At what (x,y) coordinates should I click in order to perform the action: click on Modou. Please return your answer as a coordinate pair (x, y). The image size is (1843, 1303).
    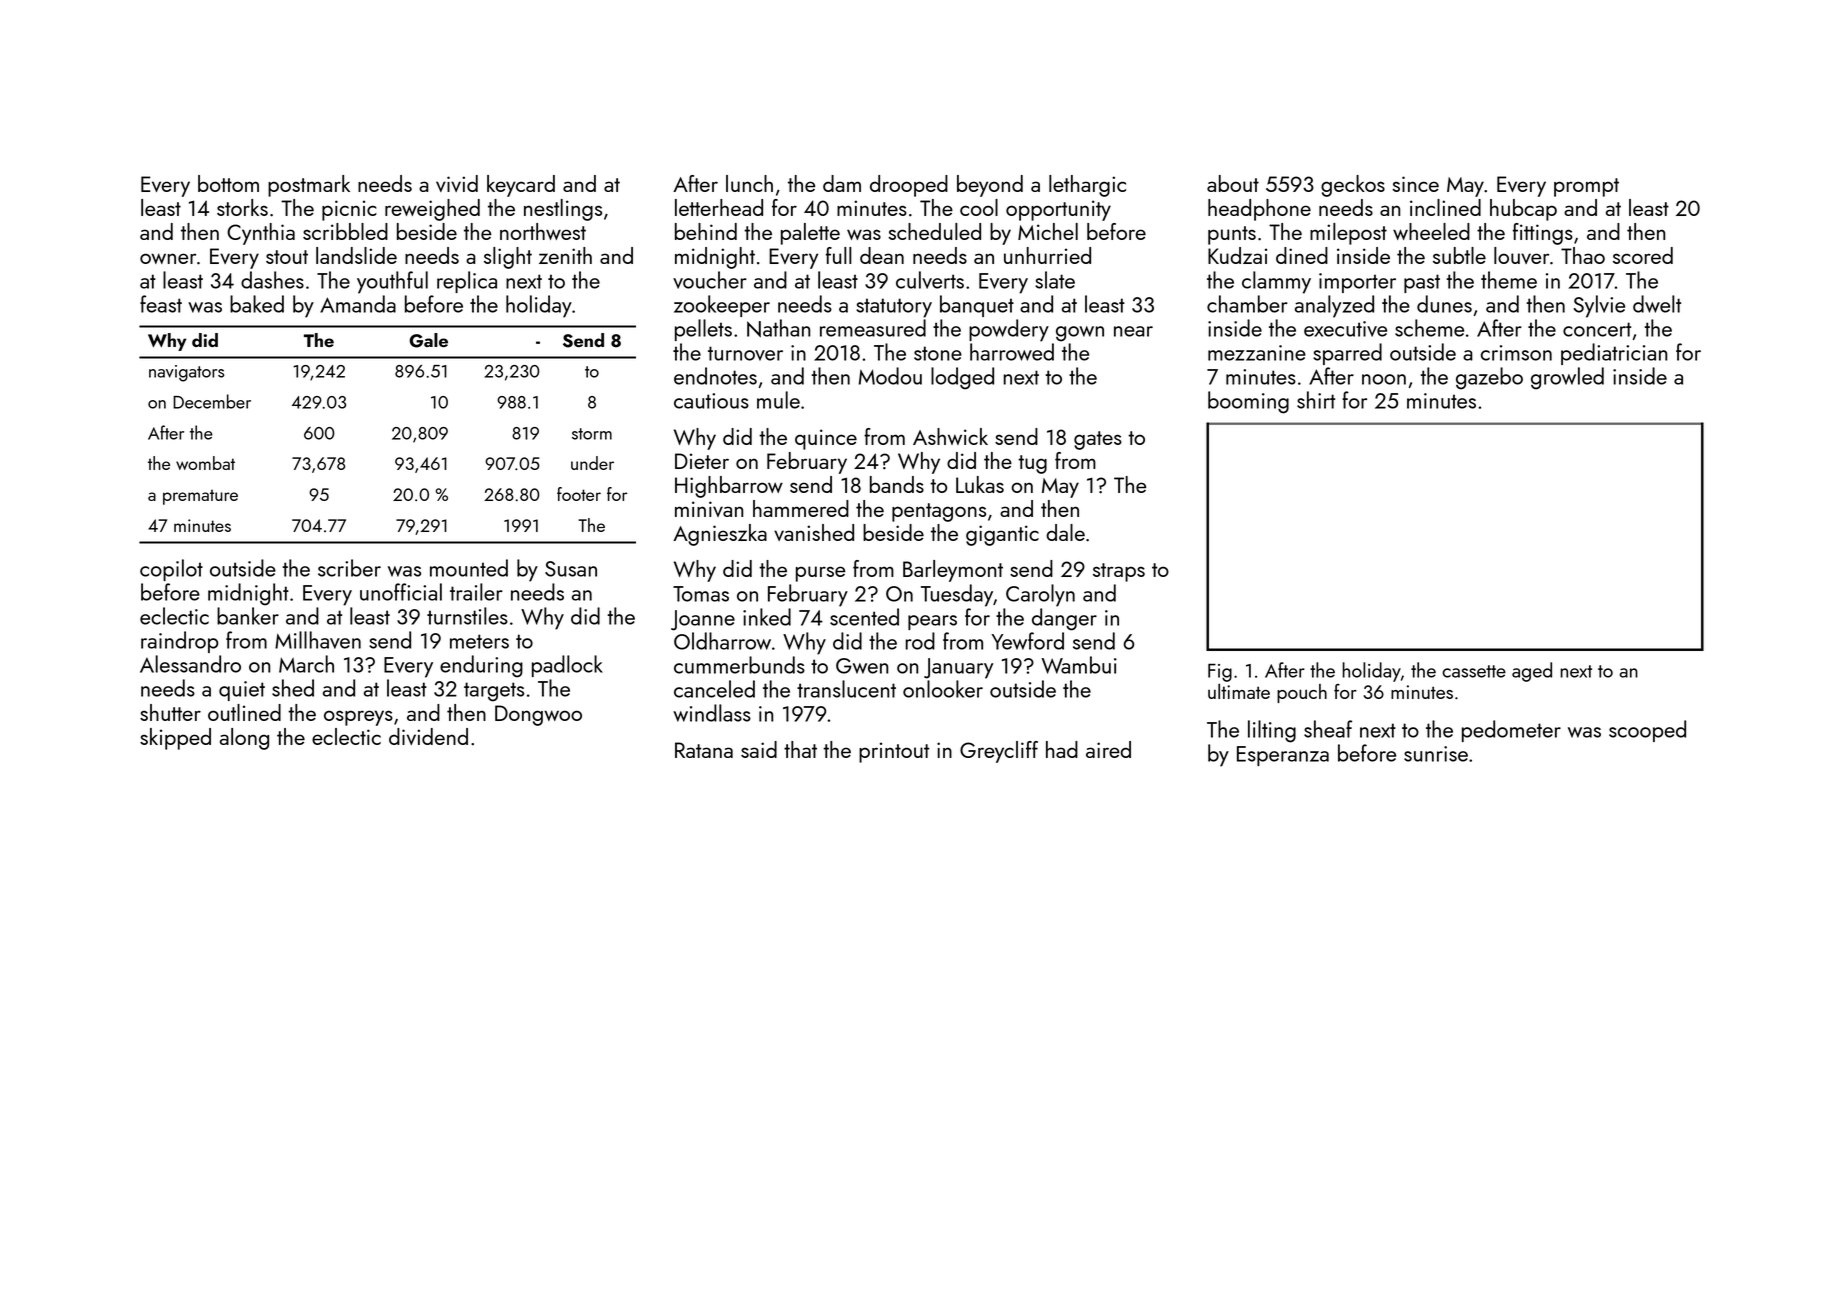
    Looking at the image, I should click on (890, 376).
